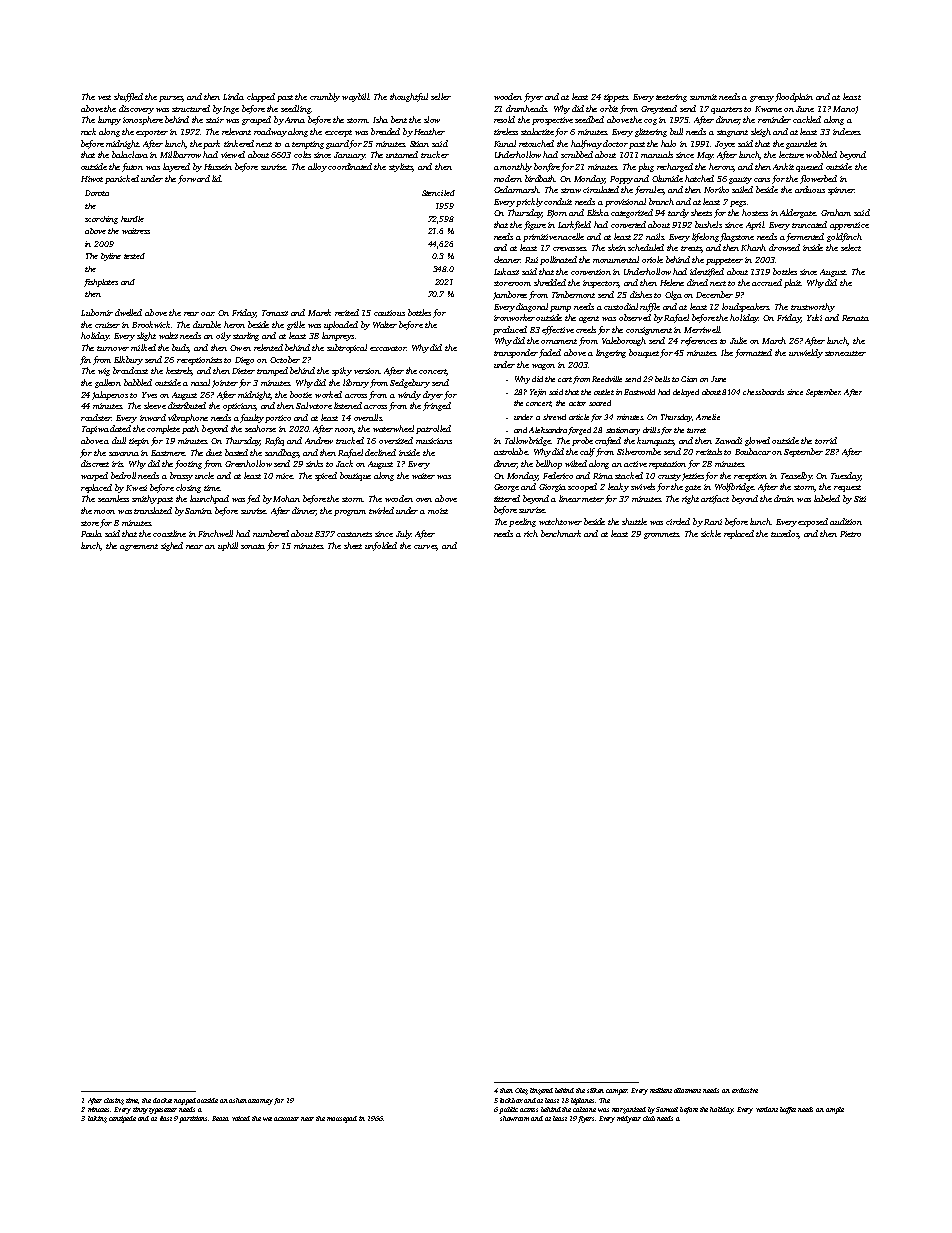 The height and width of the page is (1233, 952). What do you see at coordinates (396, 440) in the page?
I see `oversized` at bounding box center [396, 440].
